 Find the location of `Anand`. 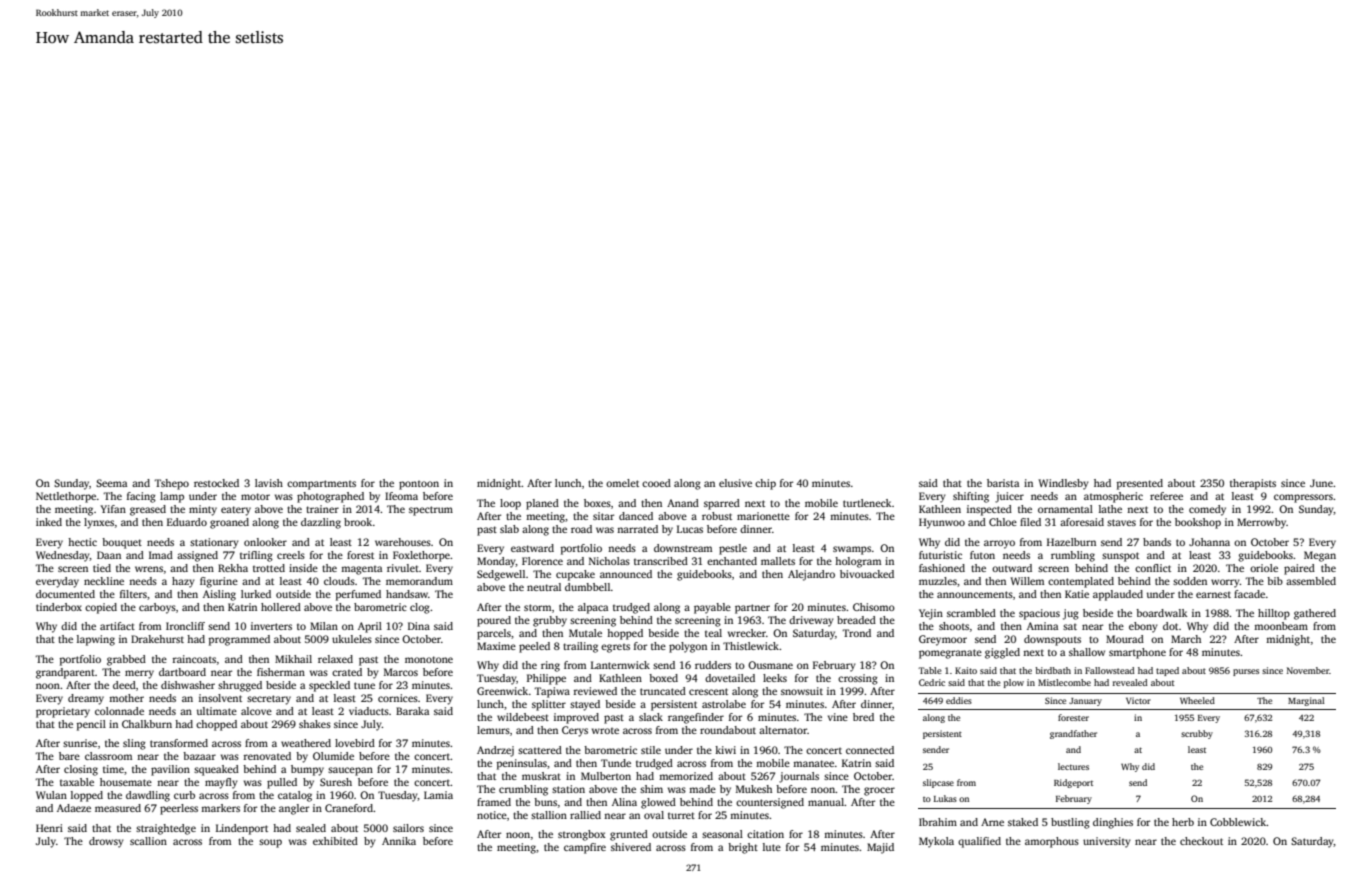

Anand is located at coordinates (683, 503).
